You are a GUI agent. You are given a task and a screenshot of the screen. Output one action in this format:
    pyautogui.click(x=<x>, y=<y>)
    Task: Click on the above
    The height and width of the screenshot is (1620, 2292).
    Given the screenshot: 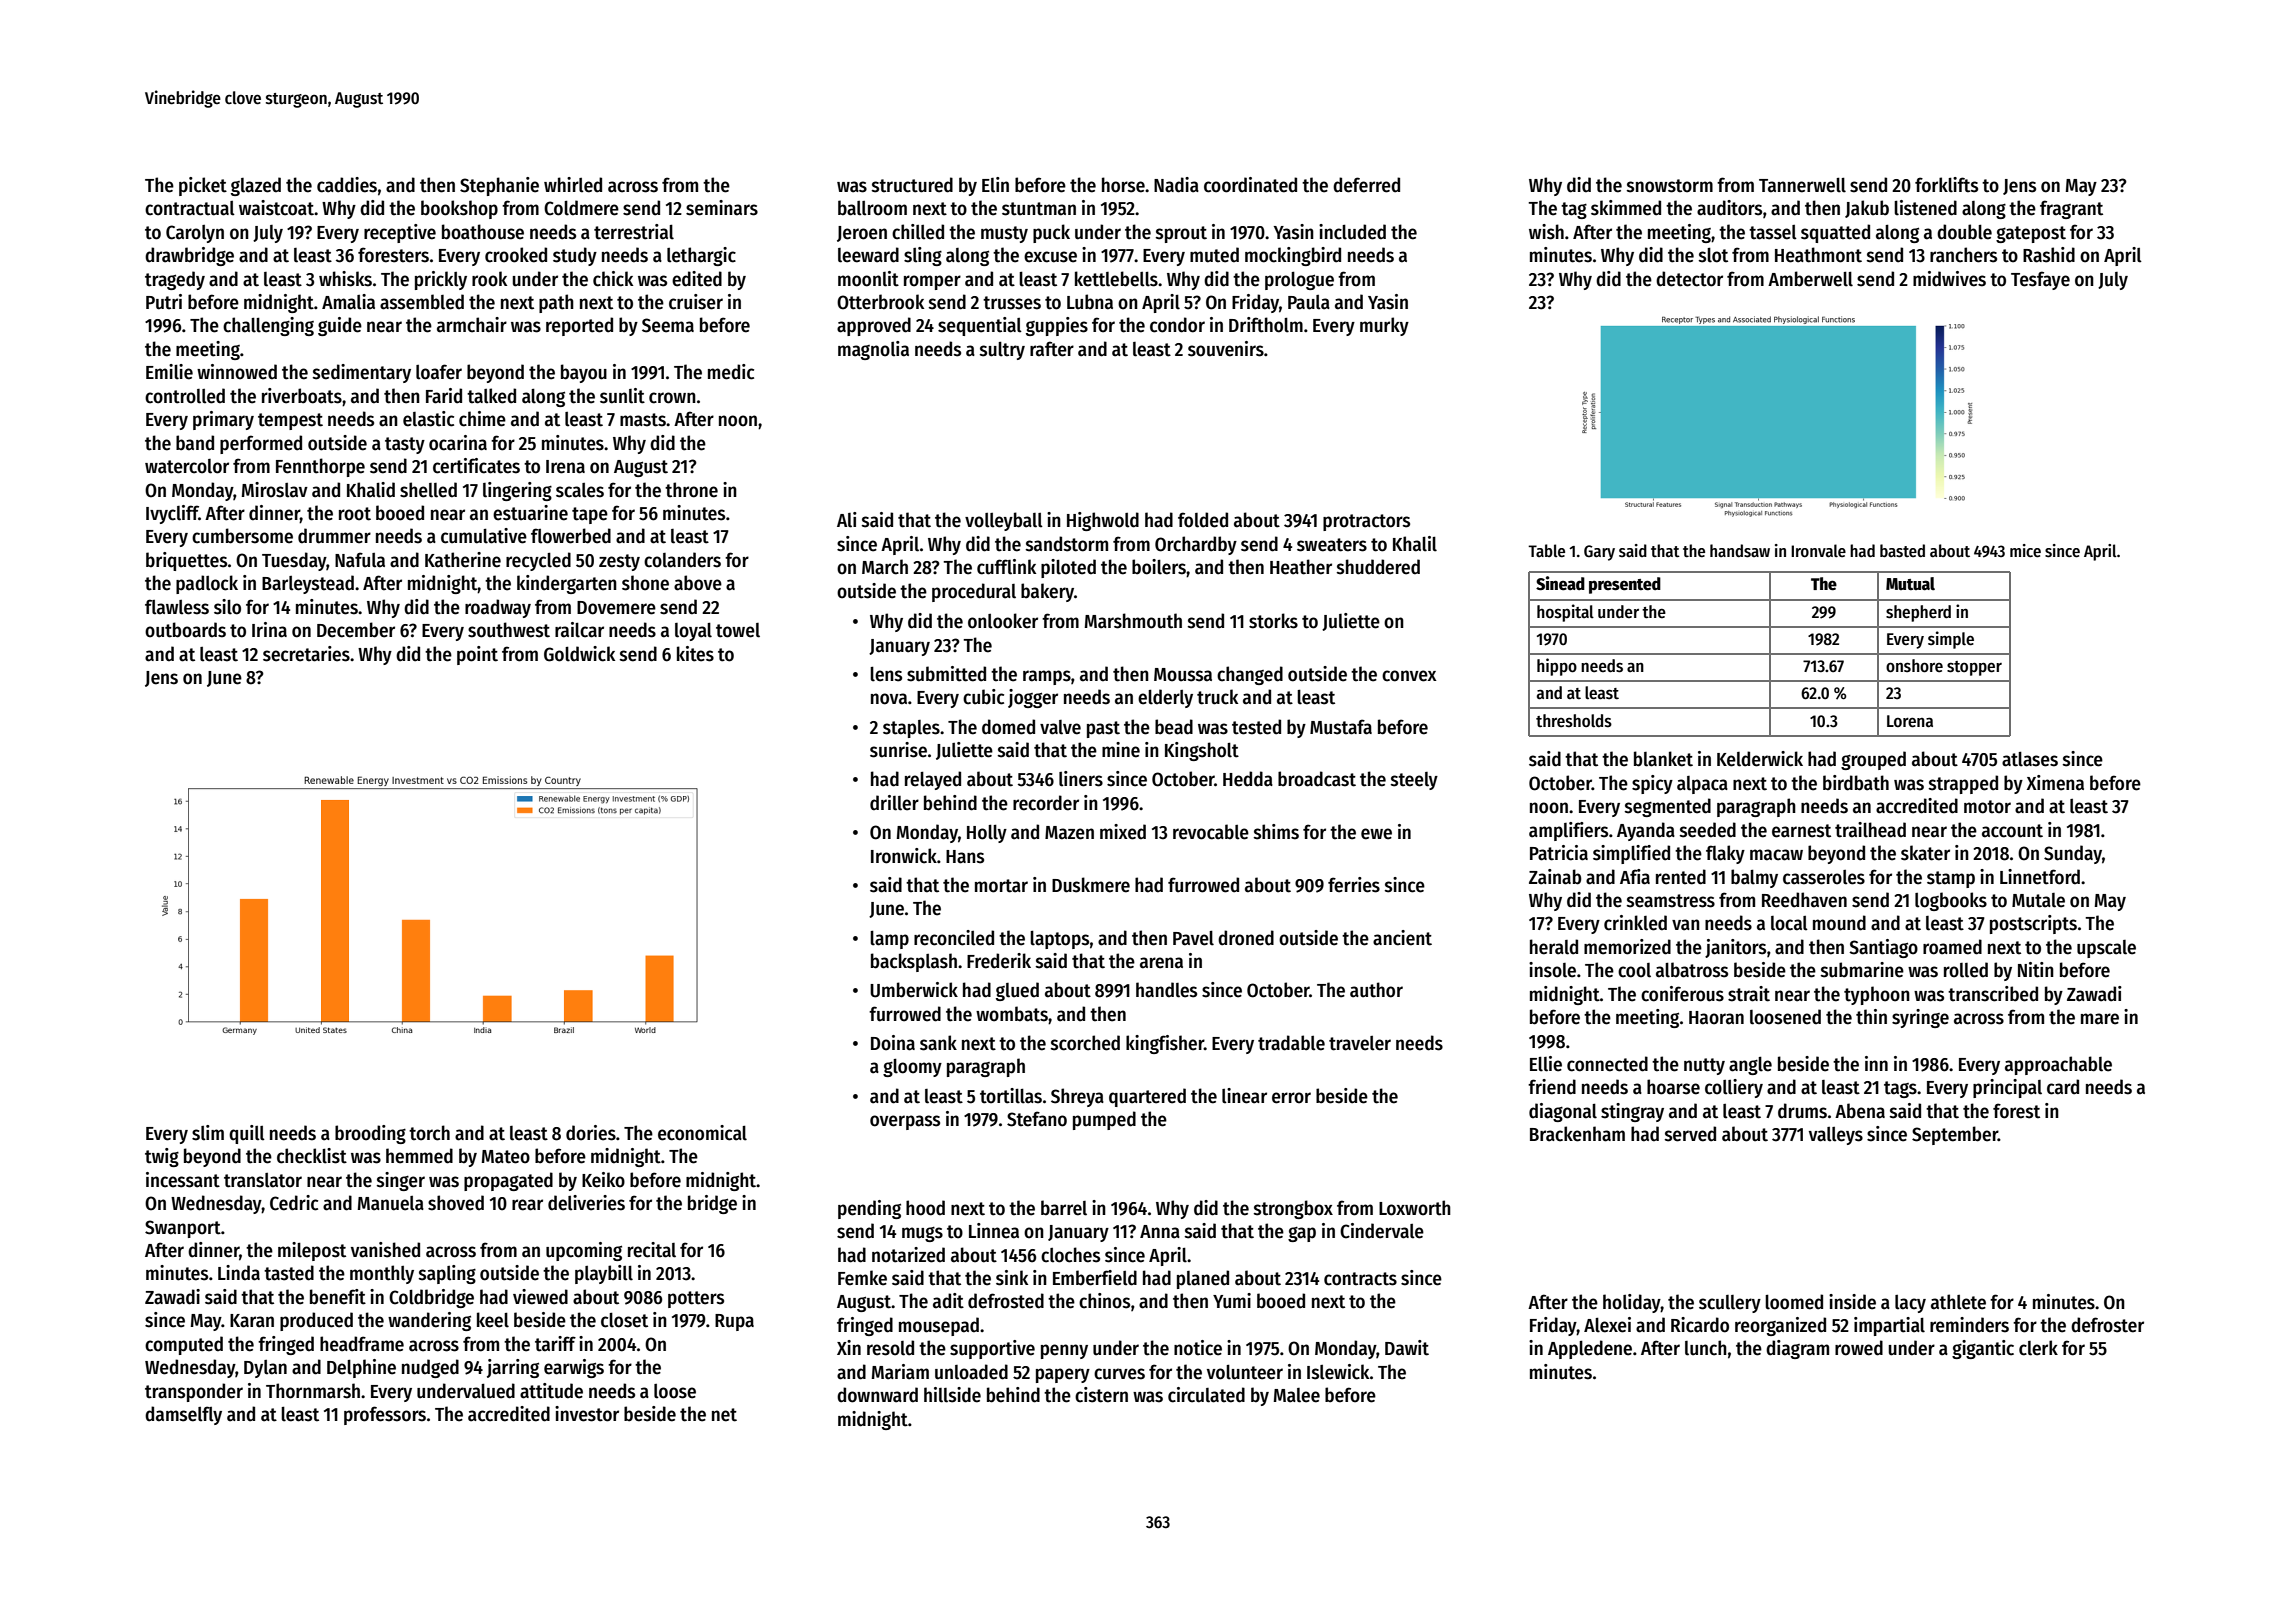 What is the action you would take?
    pyautogui.click(x=698, y=583)
